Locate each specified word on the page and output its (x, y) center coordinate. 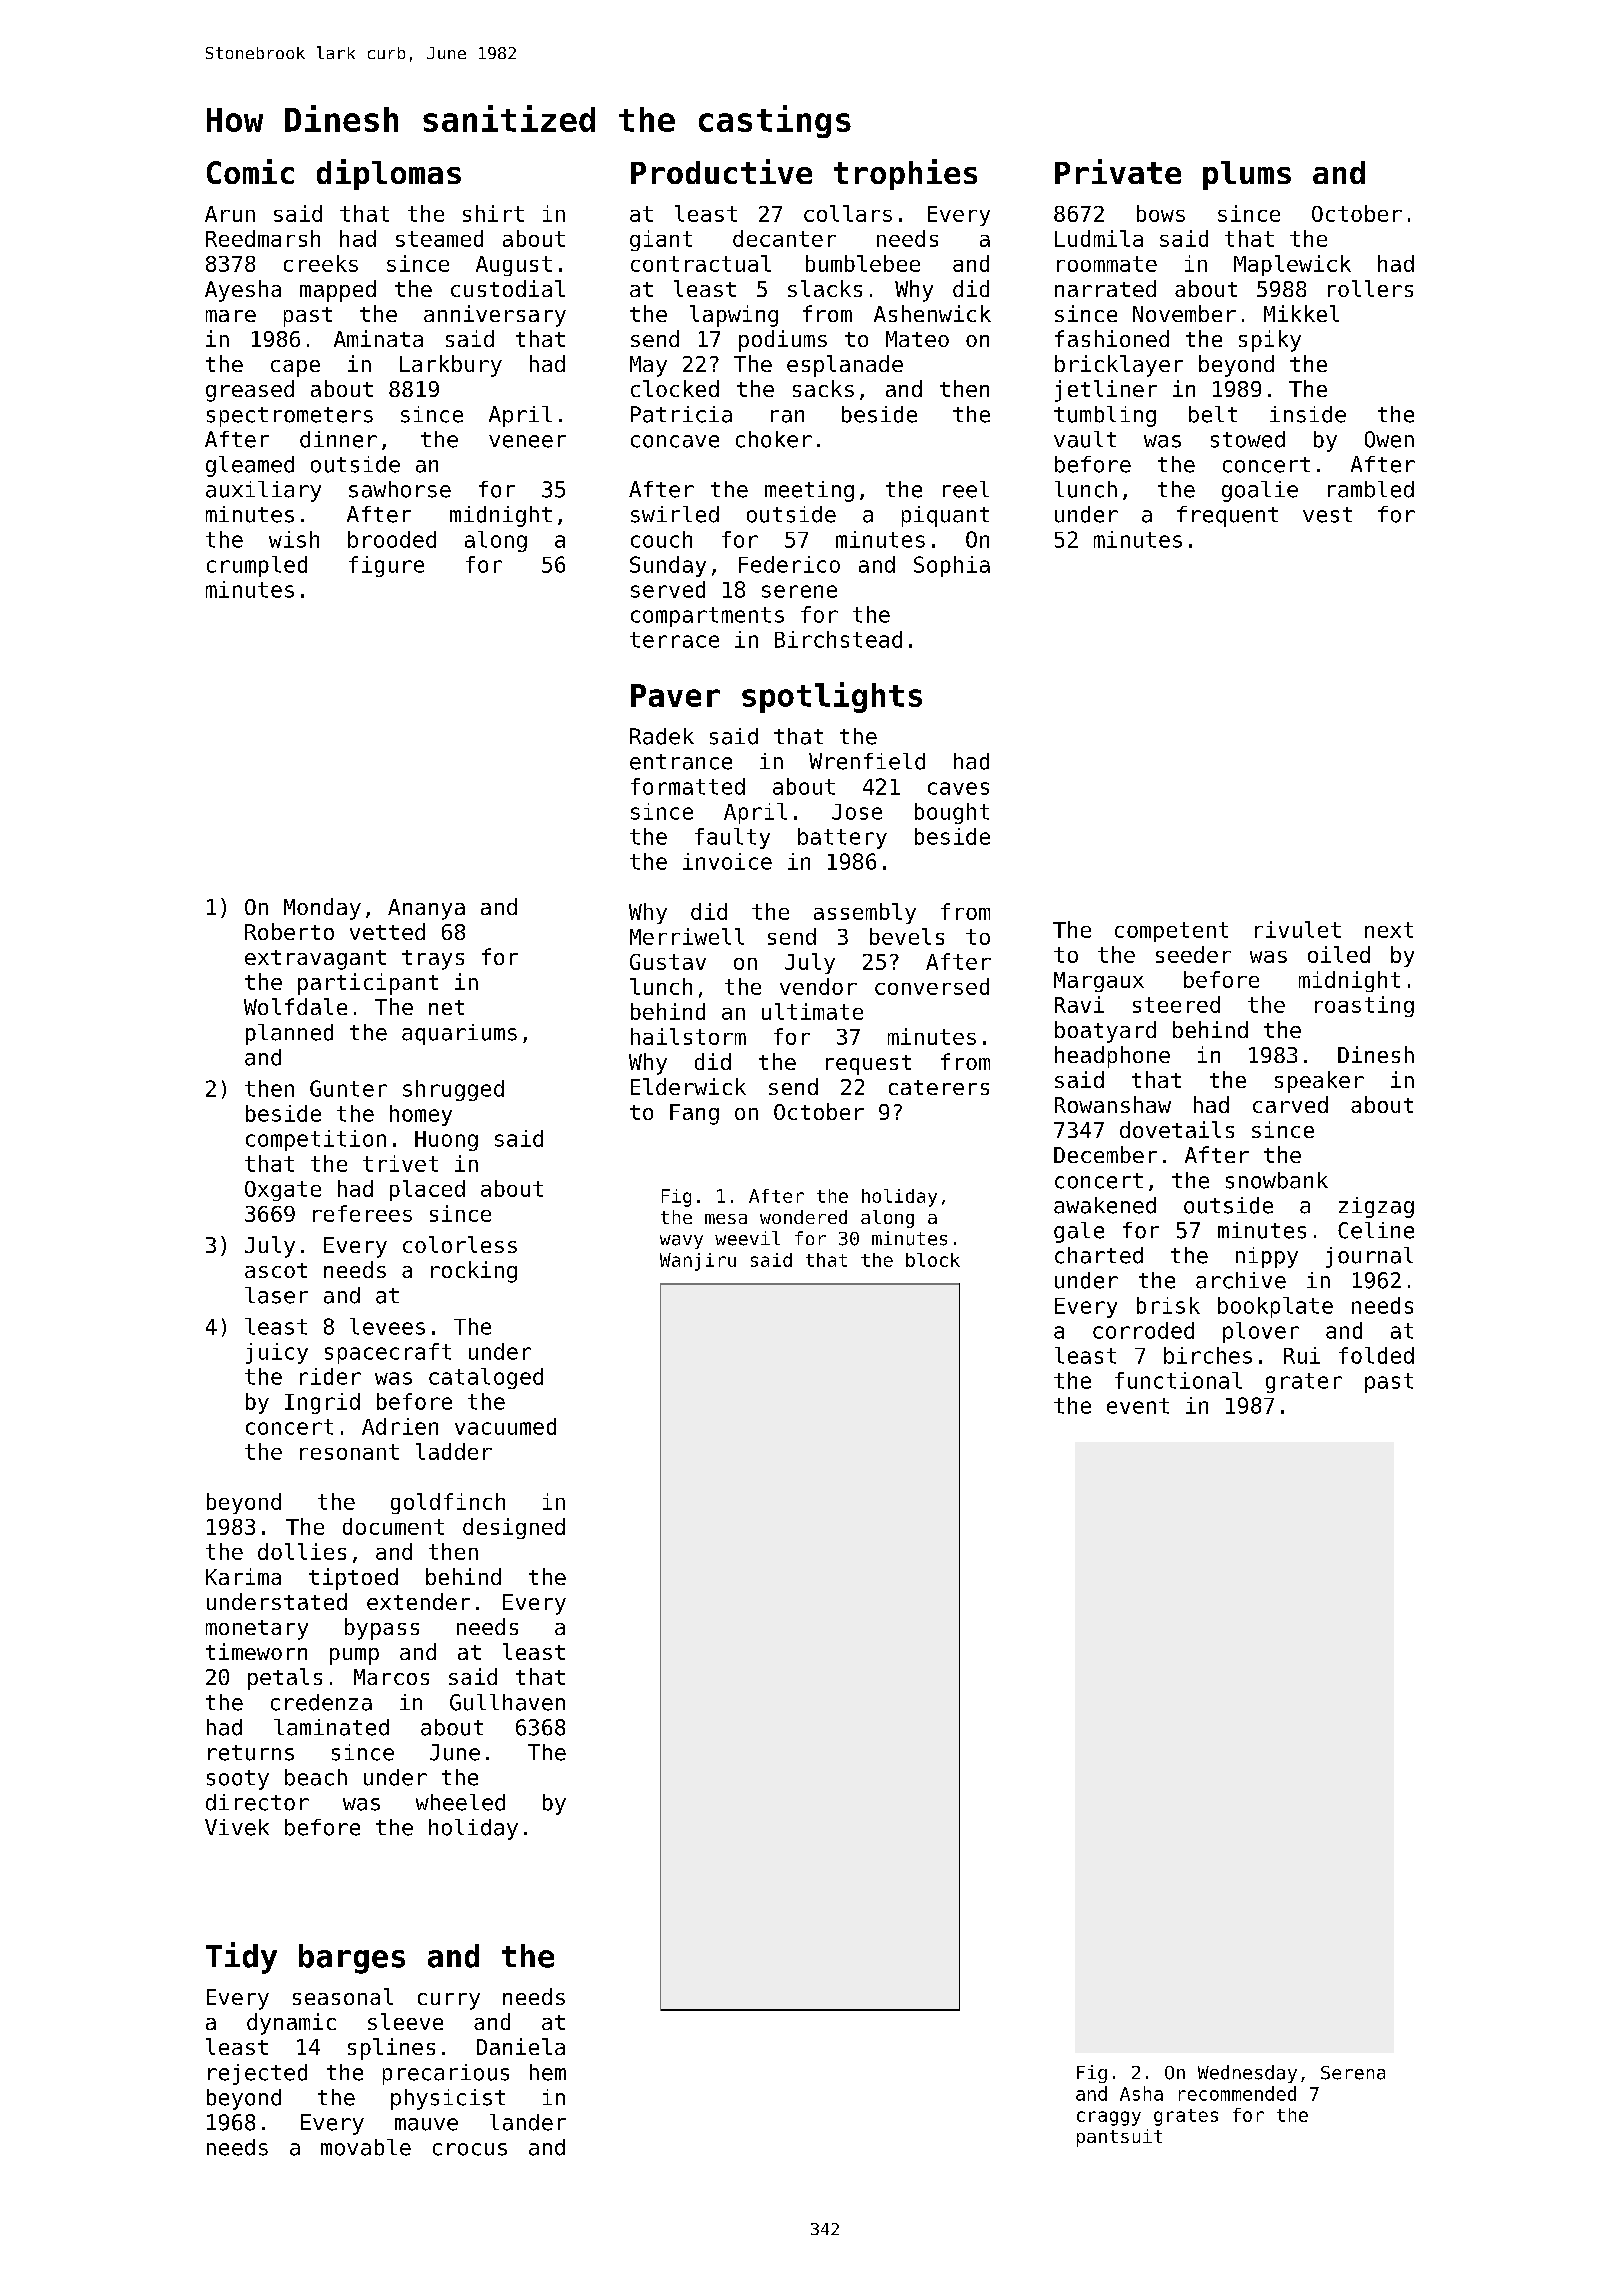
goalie (1260, 491)
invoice (727, 861)
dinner (338, 439)
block (933, 1260)
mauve (426, 2124)
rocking (474, 1272)
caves (958, 788)
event (1138, 1406)
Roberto (289, 931)
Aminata (378, 338)
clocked (675, 388)
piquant (945, 516)
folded (1376, 1355)
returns (251, 1753)
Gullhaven (507, 1702)
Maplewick (1292, 265)
